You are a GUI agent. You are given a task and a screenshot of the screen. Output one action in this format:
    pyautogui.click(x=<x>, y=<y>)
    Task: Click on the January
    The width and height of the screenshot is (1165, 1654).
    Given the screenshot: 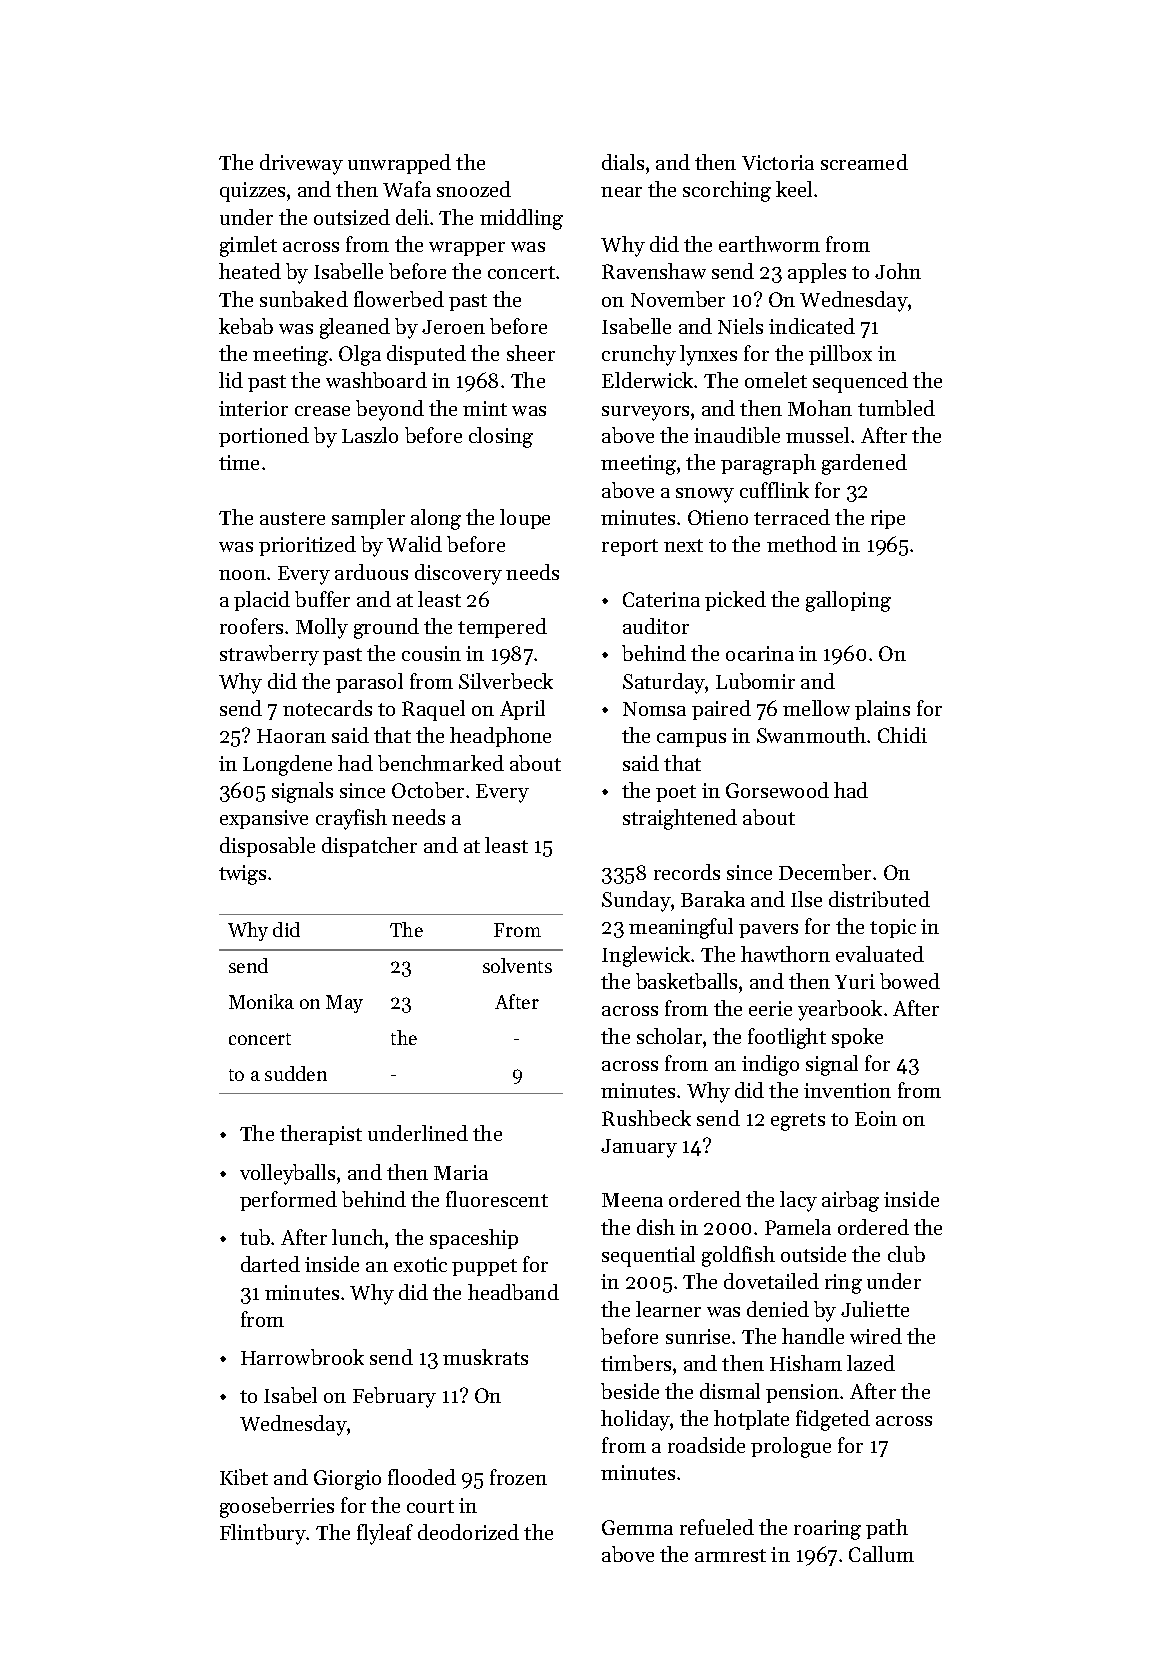 What is the action you would take?
    pyautogui.click(x=639, y=1148)
